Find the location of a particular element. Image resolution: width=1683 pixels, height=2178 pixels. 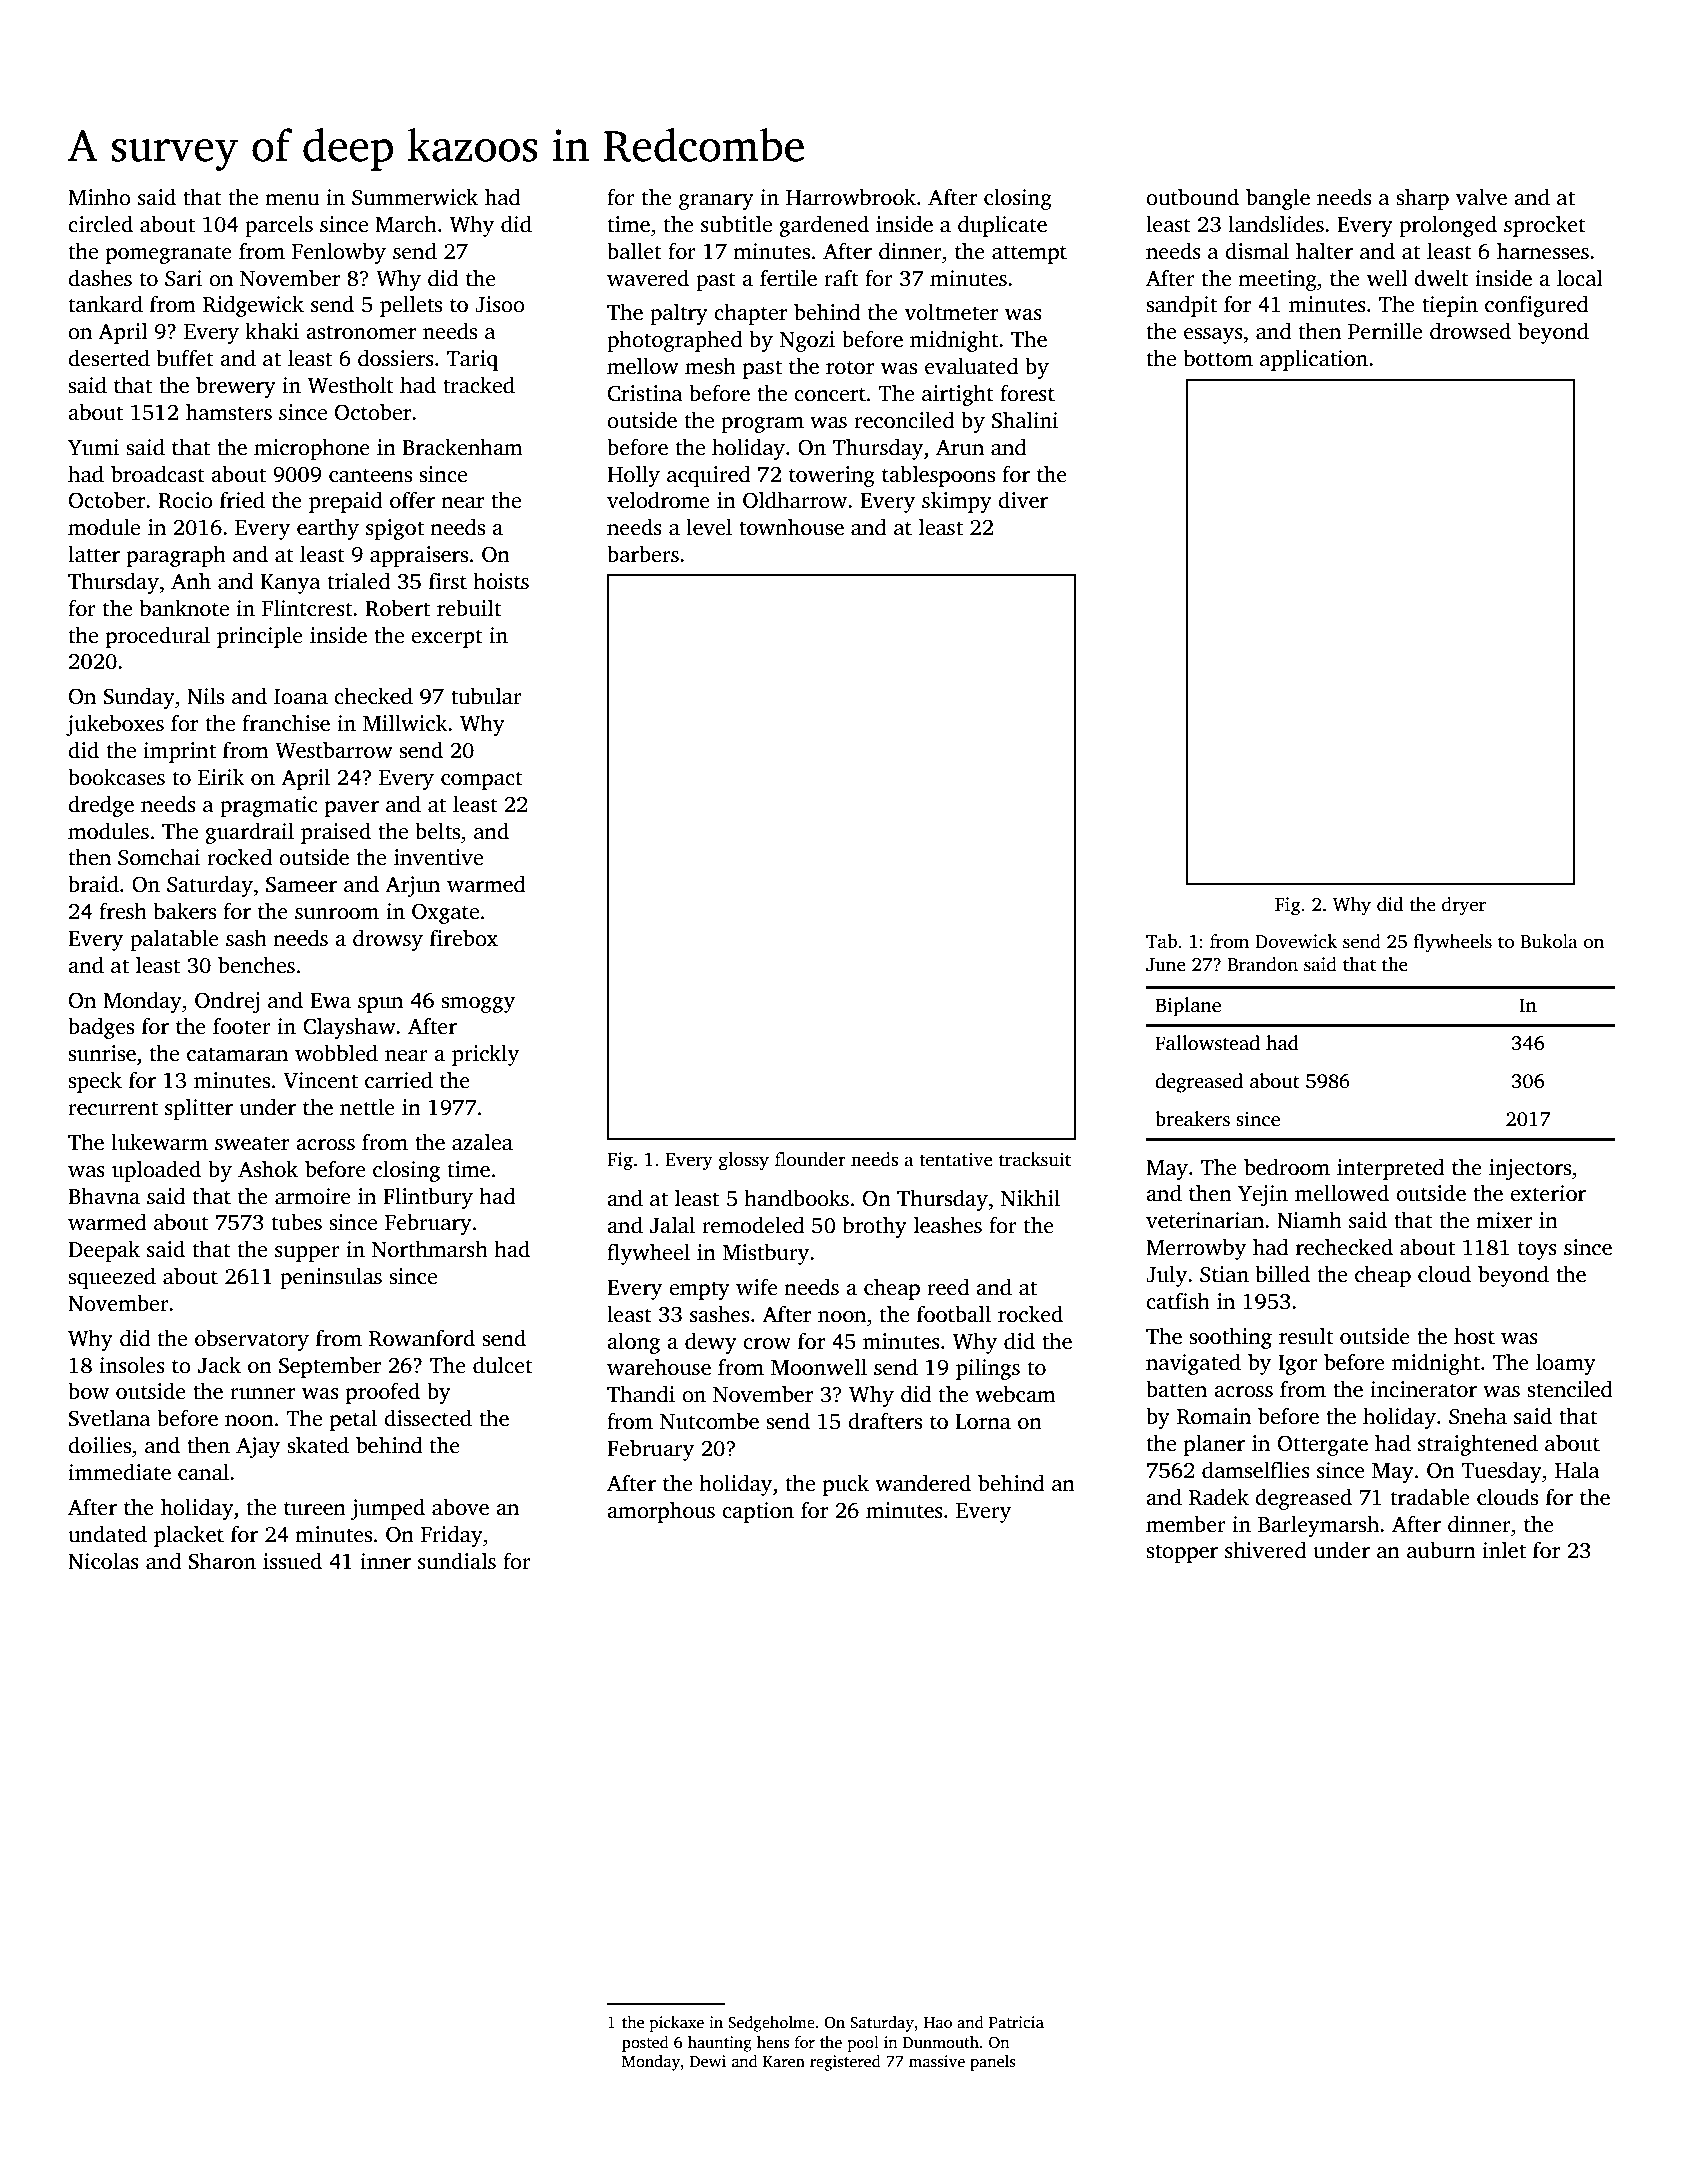

interpreted is located at coordinates (1391, 1169).
